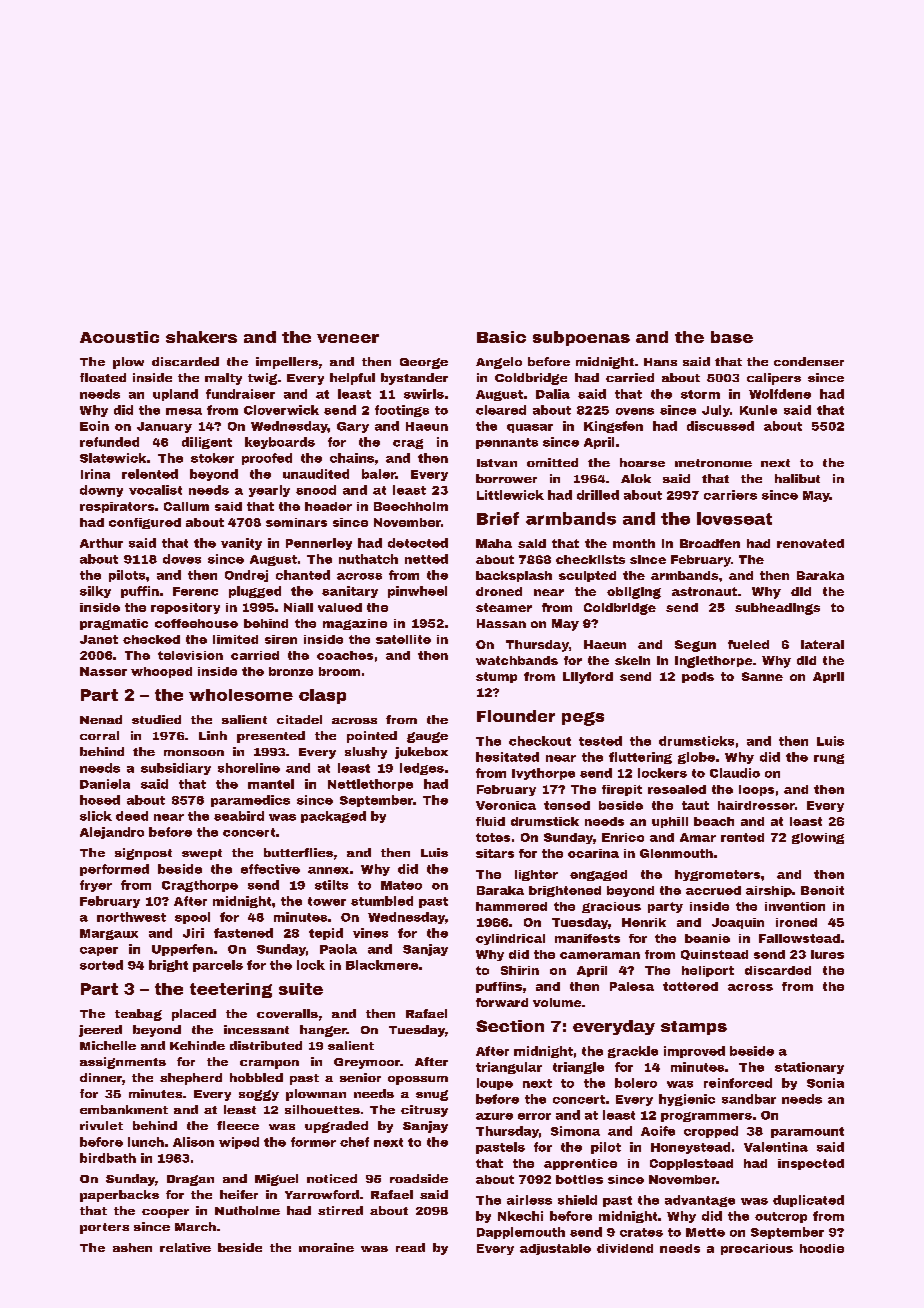  What do you see at coordinates (119, 1196) in the screenshot?
I see `paperbacks` at bounding box center [119, 1196].
